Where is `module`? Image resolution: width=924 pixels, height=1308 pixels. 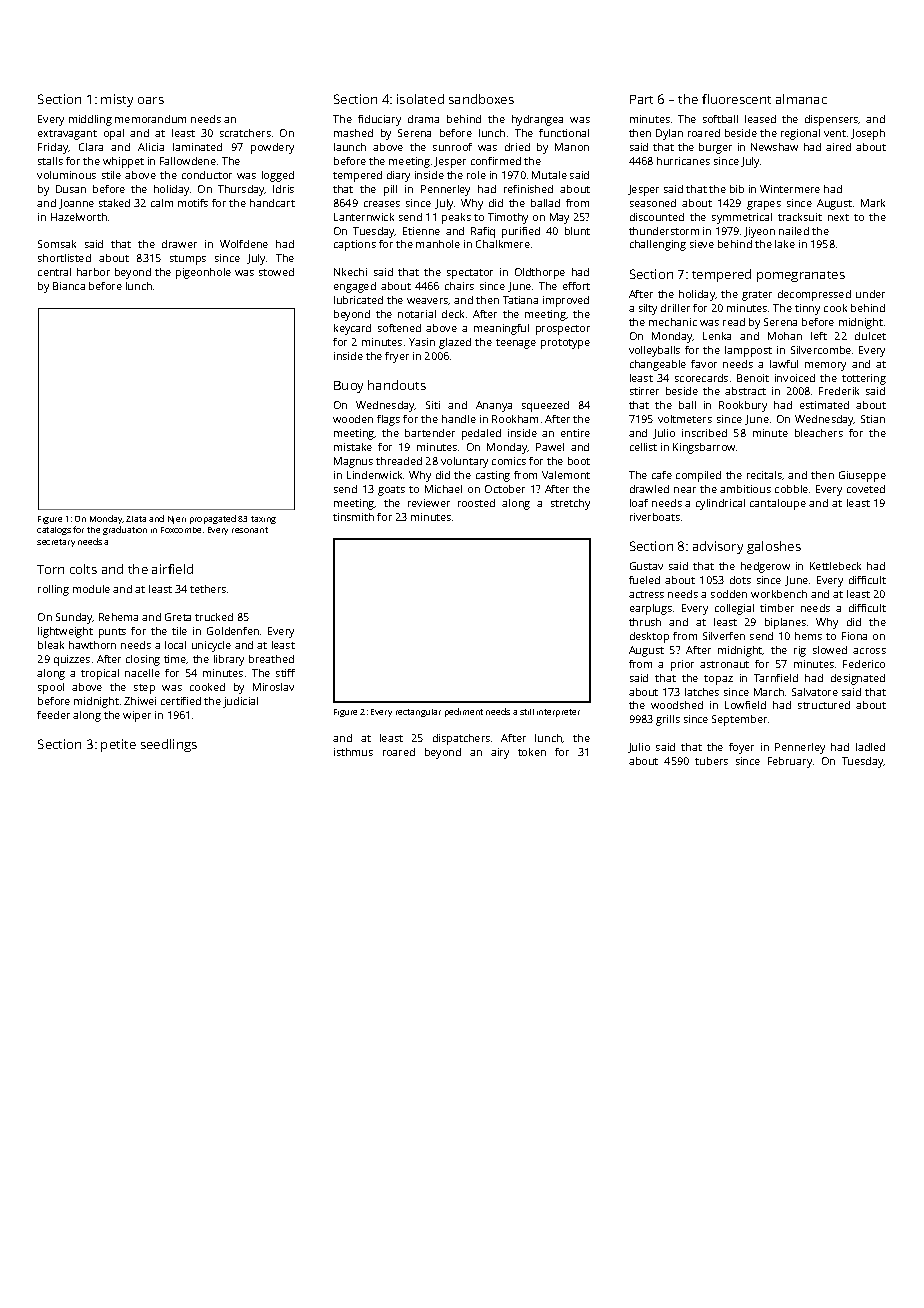
module is located at coordinates (91, 589).
